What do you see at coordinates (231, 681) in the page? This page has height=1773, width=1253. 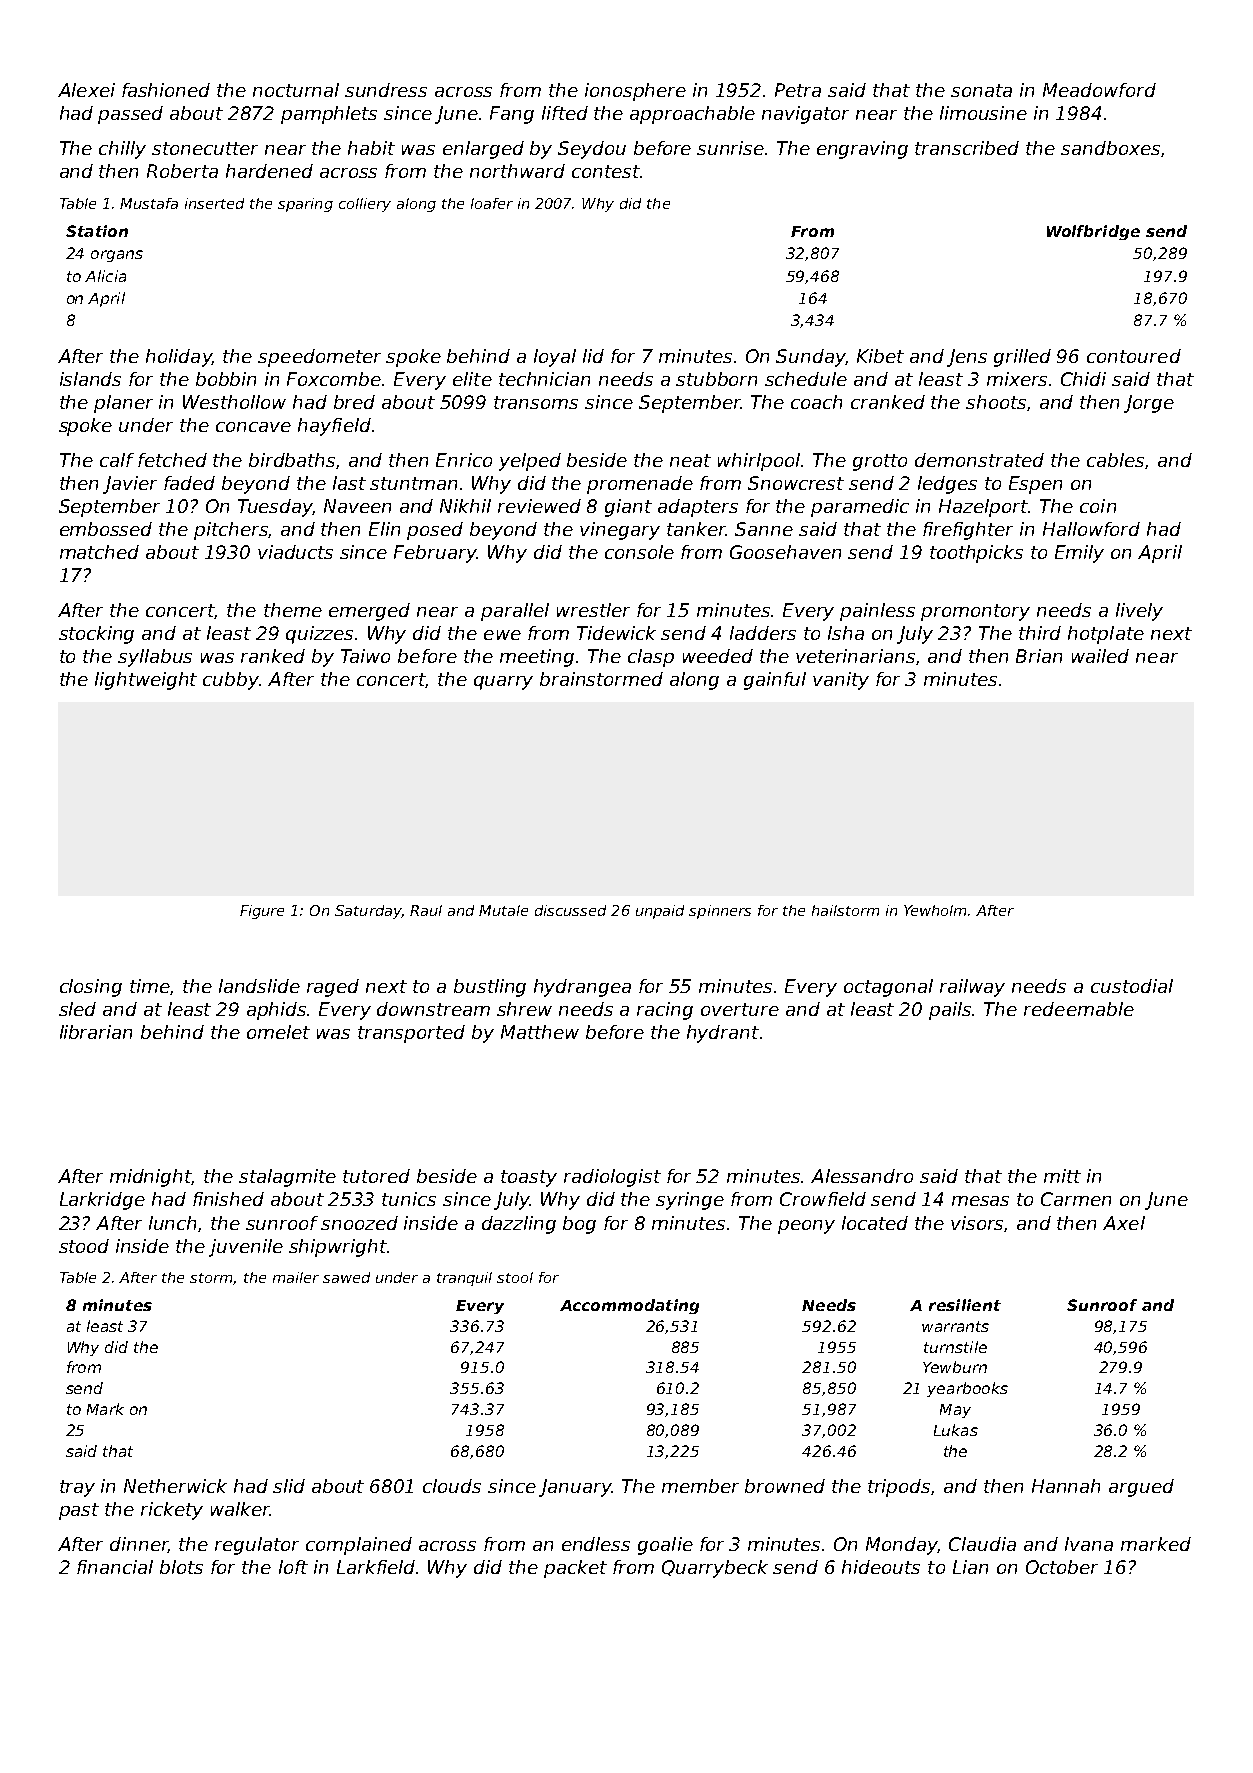 I see `cubby` at bounding box center [231, 681].
